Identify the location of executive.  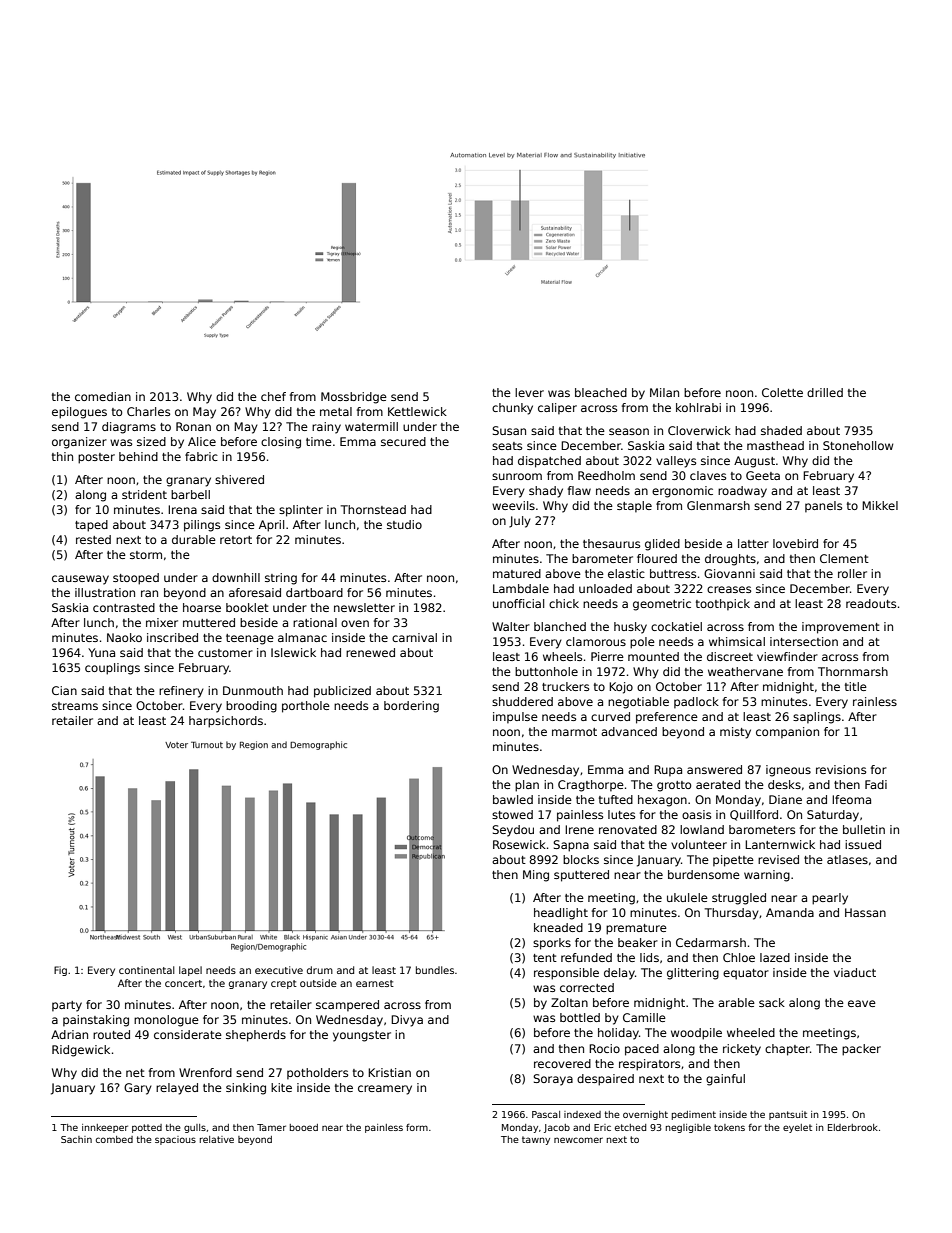
(279, 970).
